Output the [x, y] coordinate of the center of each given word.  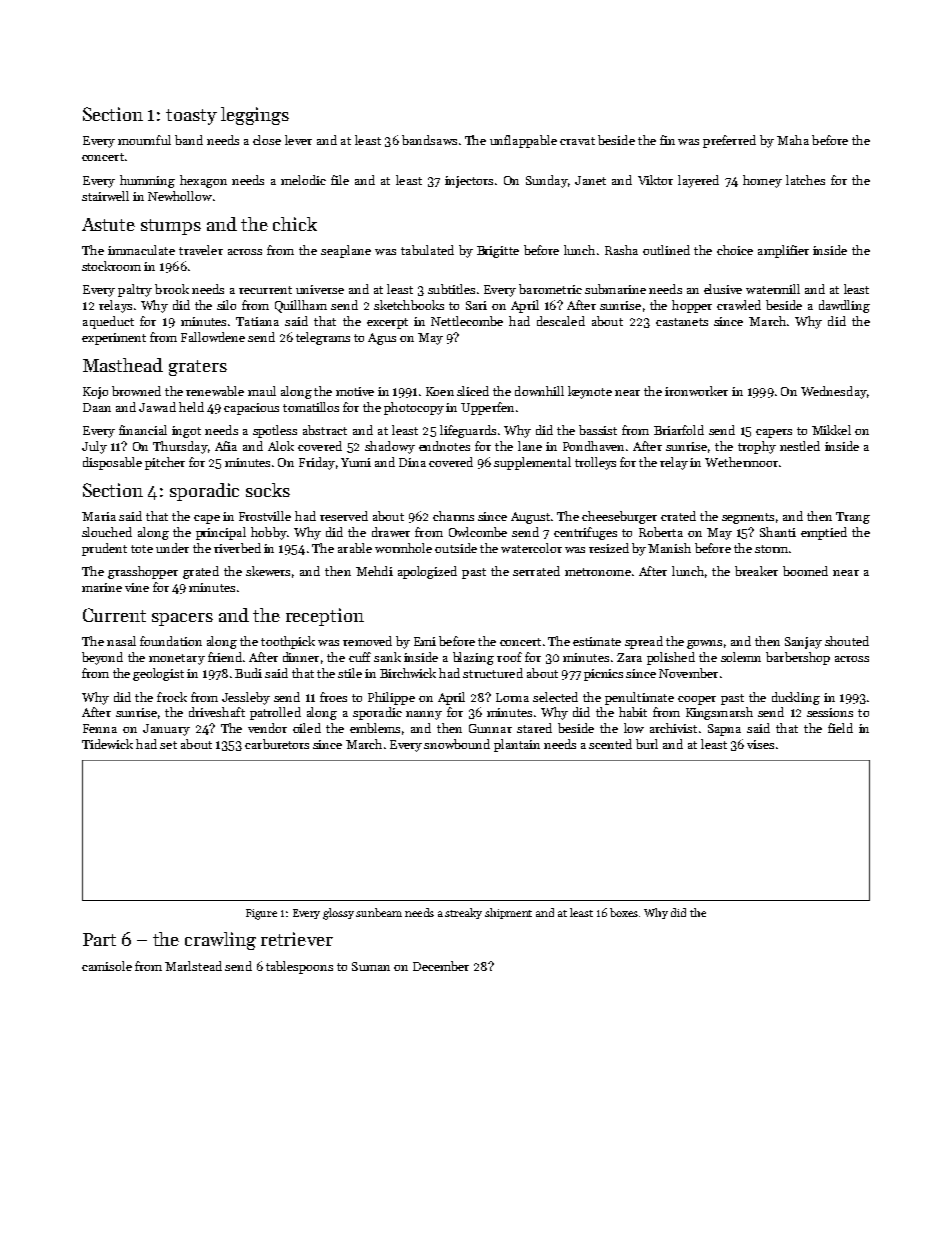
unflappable [523, 141]
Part [99, 939]
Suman [371, 966]
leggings [255, 116]
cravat [577, 141]
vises [760, 744]
